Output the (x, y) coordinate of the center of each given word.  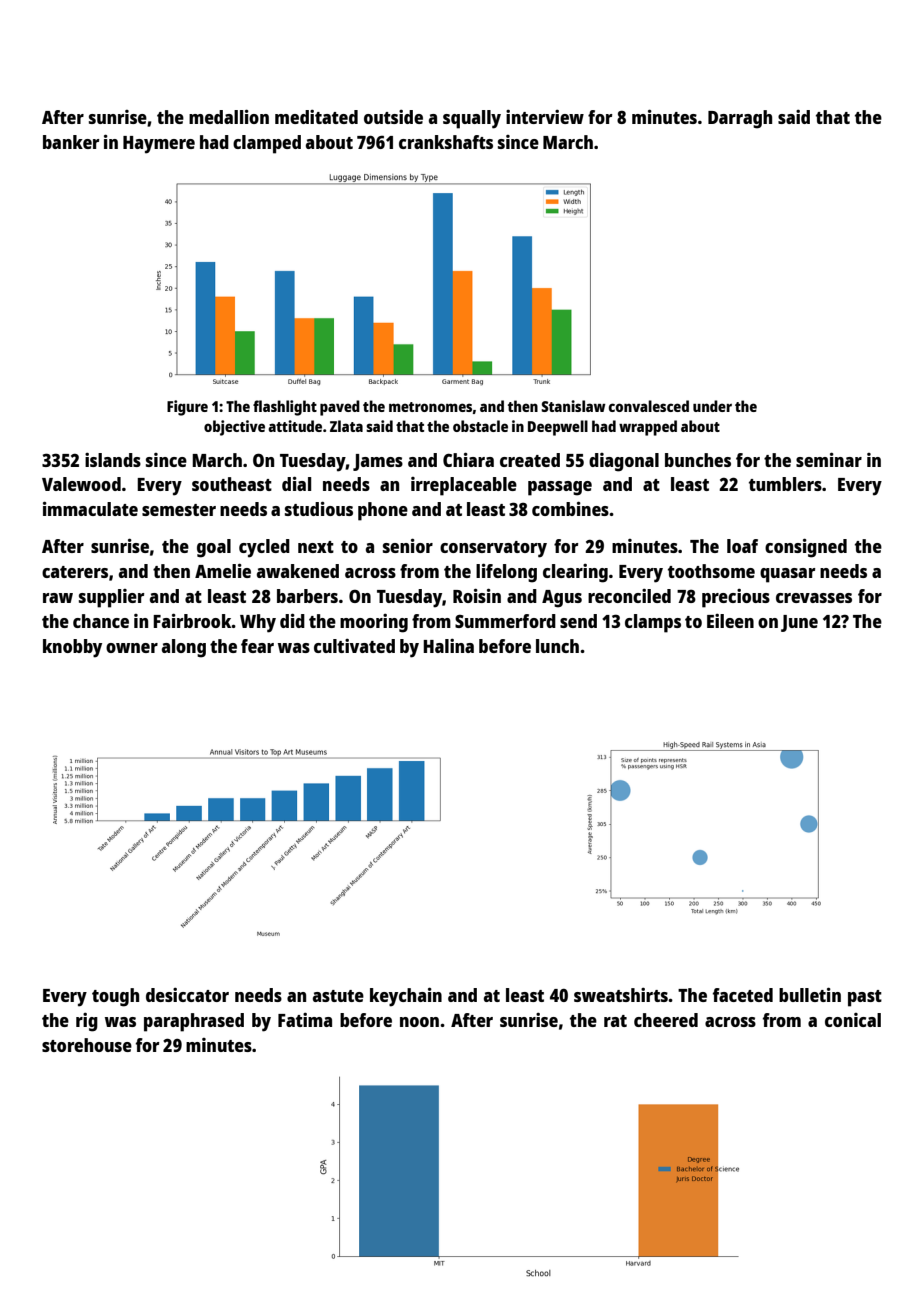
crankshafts (446, 142)
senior (408, 545)
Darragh (740, 119)
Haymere (159, 145)
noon (419, 1022)
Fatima (305, 1020)
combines (570, 508)
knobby (72, 648)
